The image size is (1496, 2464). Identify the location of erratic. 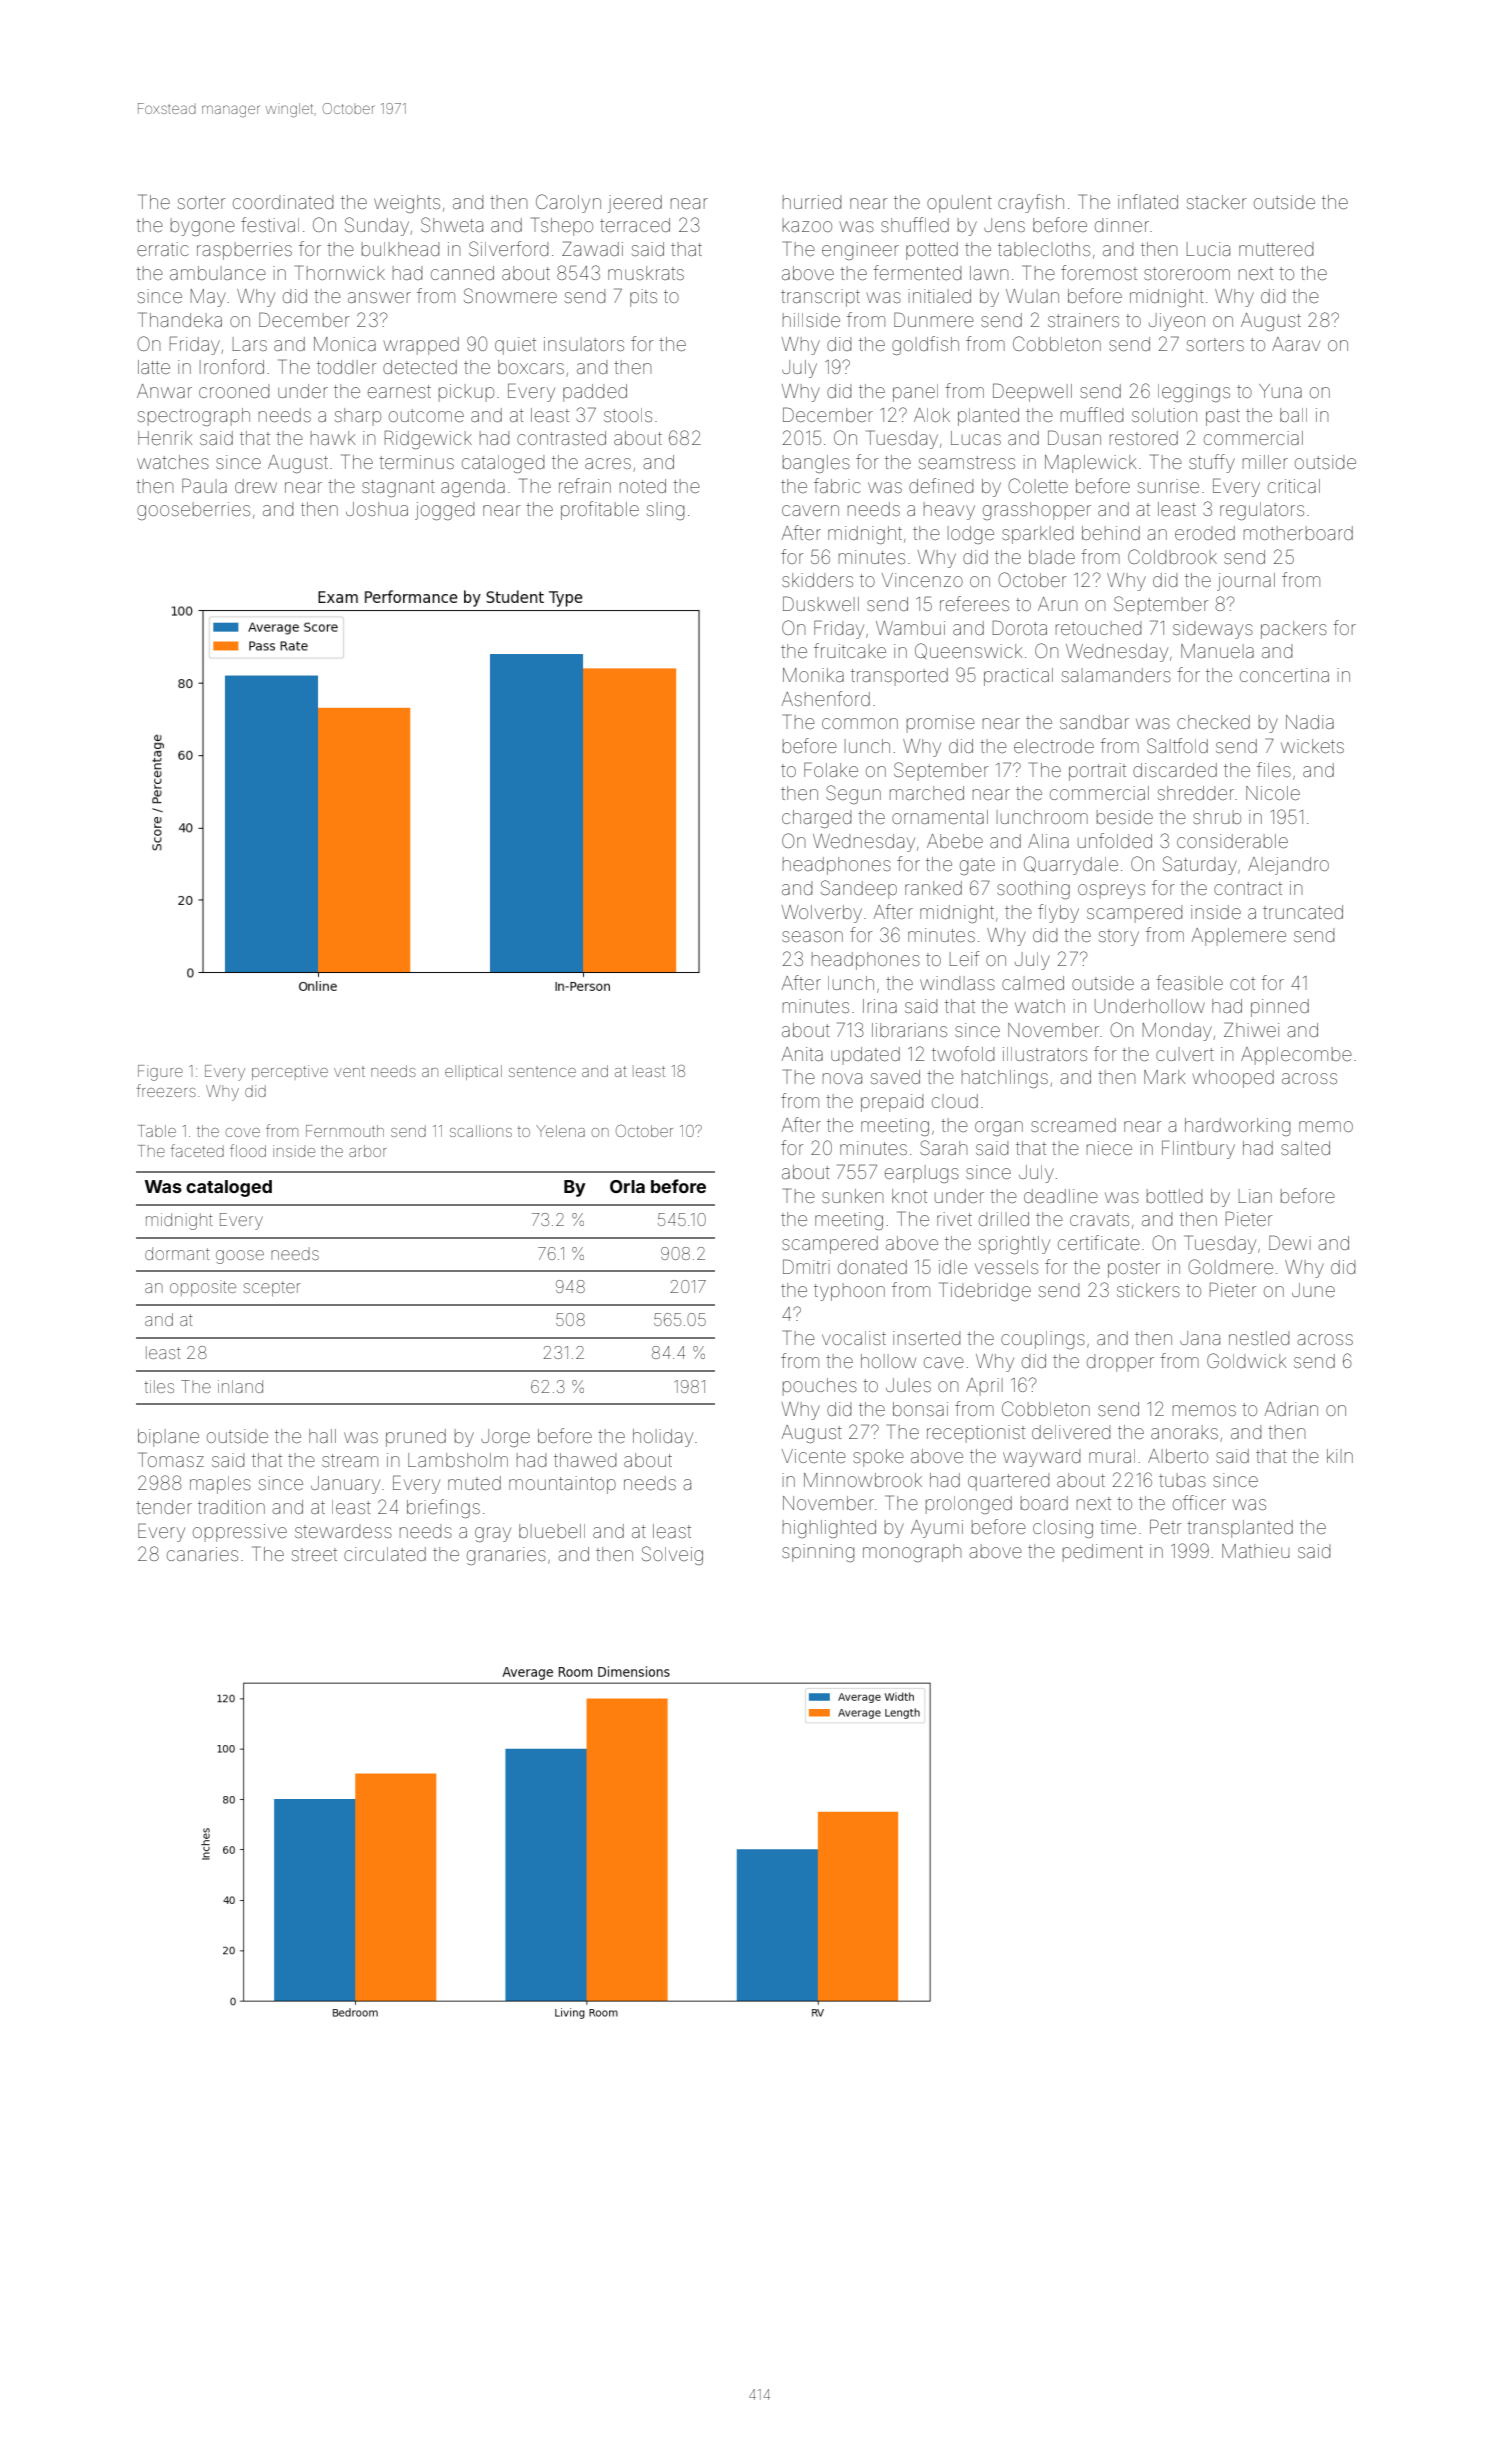
(163, 249).
